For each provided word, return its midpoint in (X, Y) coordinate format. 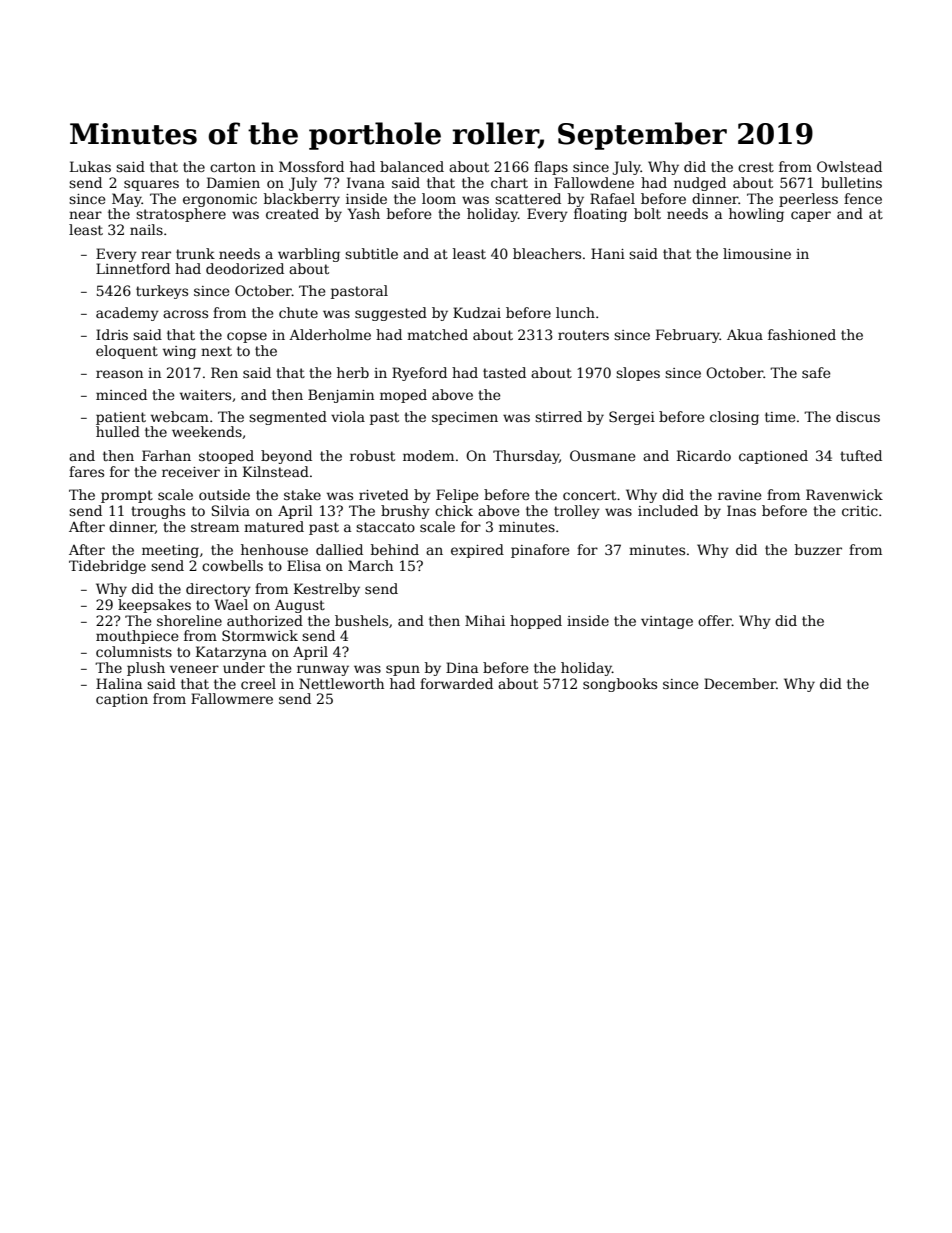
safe (816, 372)
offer (715, 620)
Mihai (485, 620)
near (85, 215)
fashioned (802, 334)
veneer (194, 669)
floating (600, 215)
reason (119, 374)
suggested (391, 314)
